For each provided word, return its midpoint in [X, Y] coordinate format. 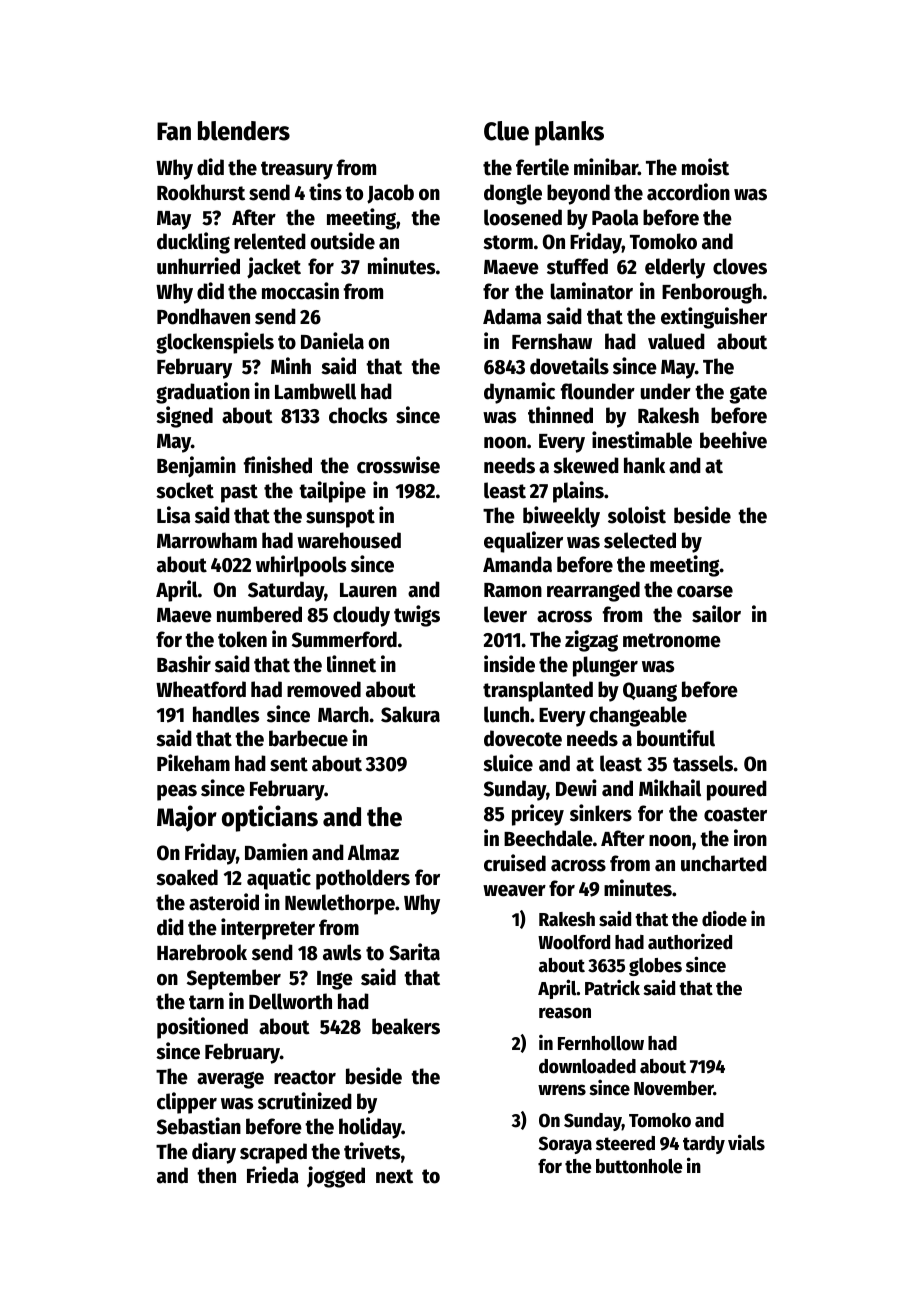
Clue [506, 131]
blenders [244, 131]
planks [569, 133]
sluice [508, 763]
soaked [187, 877]
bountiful [676, 738]
